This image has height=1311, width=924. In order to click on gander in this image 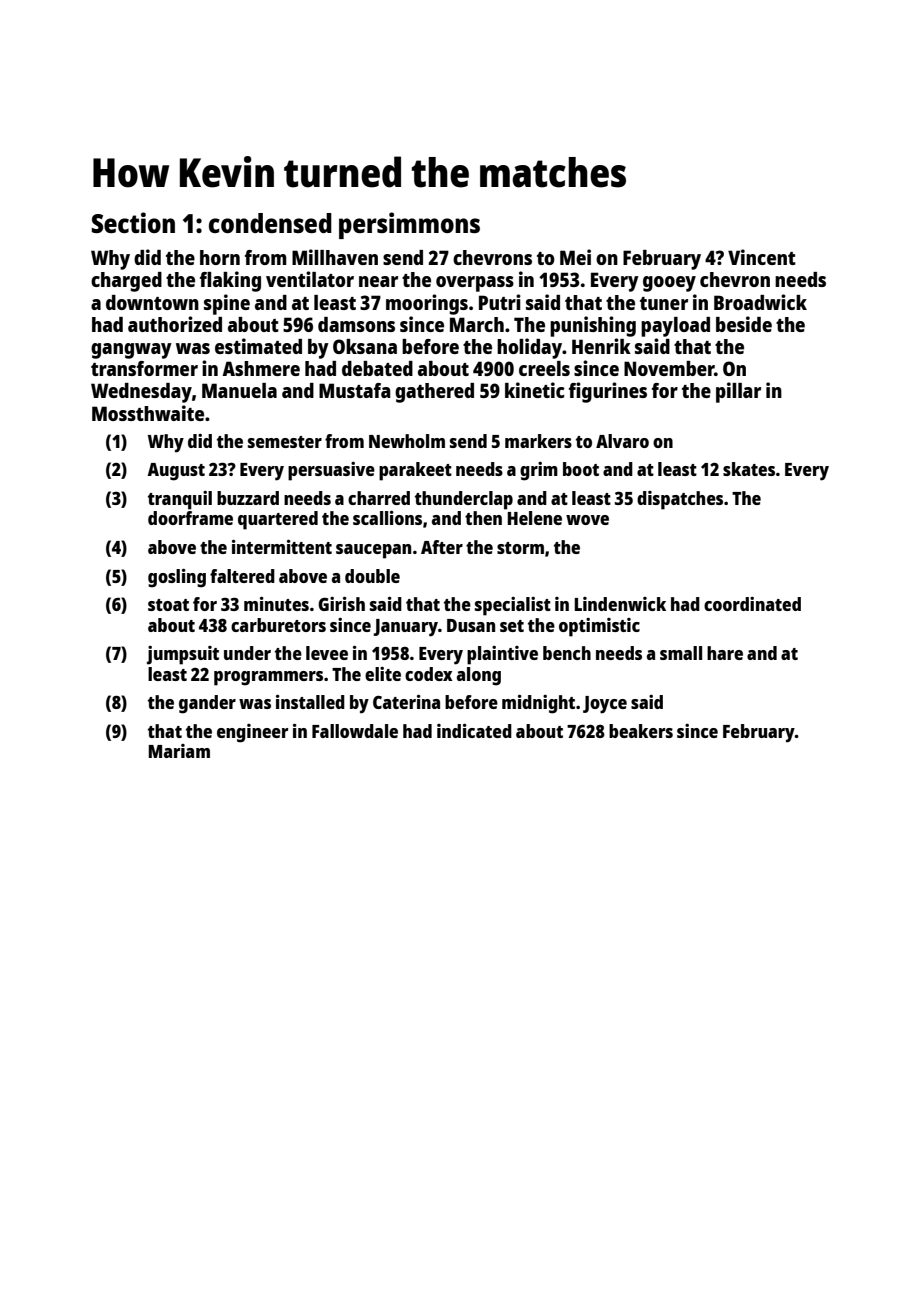, I will do `click(207, 704)`.
